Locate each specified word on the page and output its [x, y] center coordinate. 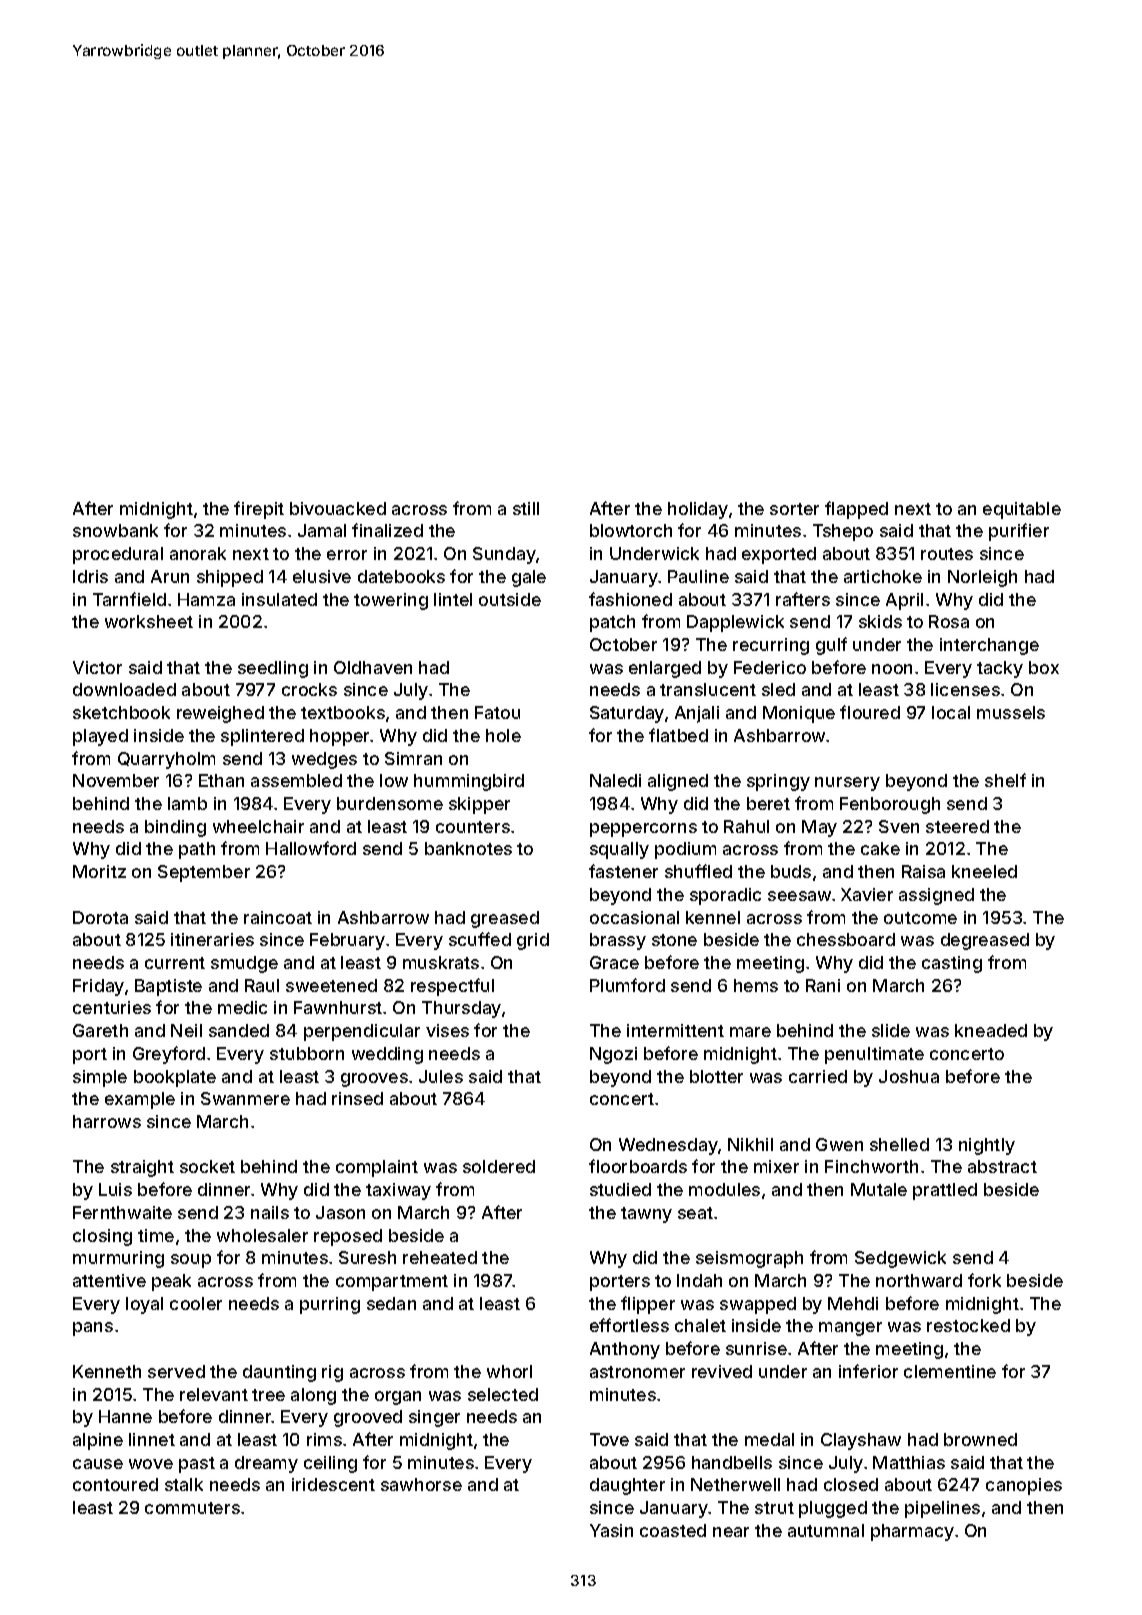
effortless [629, 1325]
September [204, 873]
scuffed [480, 939]
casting [952, 964]
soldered [499, 1166]
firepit [259, 510]
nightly [987, 1146]
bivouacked [338, 508]
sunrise [756, 1348]
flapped [856, 510]
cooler [196, 1303]
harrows [107, 1121]
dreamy [266, 1464]
